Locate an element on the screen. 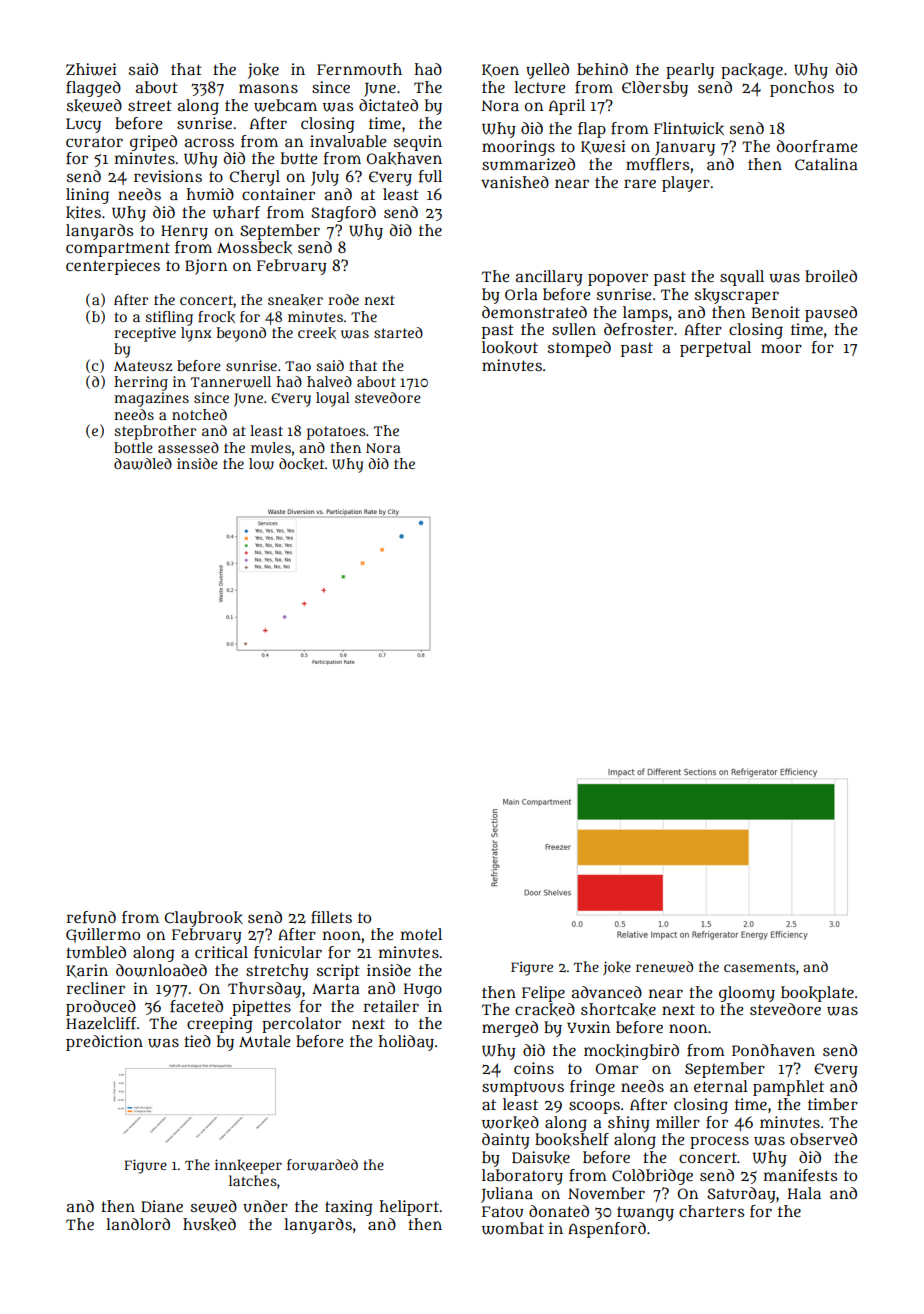 This screenshot has height=1314, width=924. donated is located at coordinates (559, 1211).
